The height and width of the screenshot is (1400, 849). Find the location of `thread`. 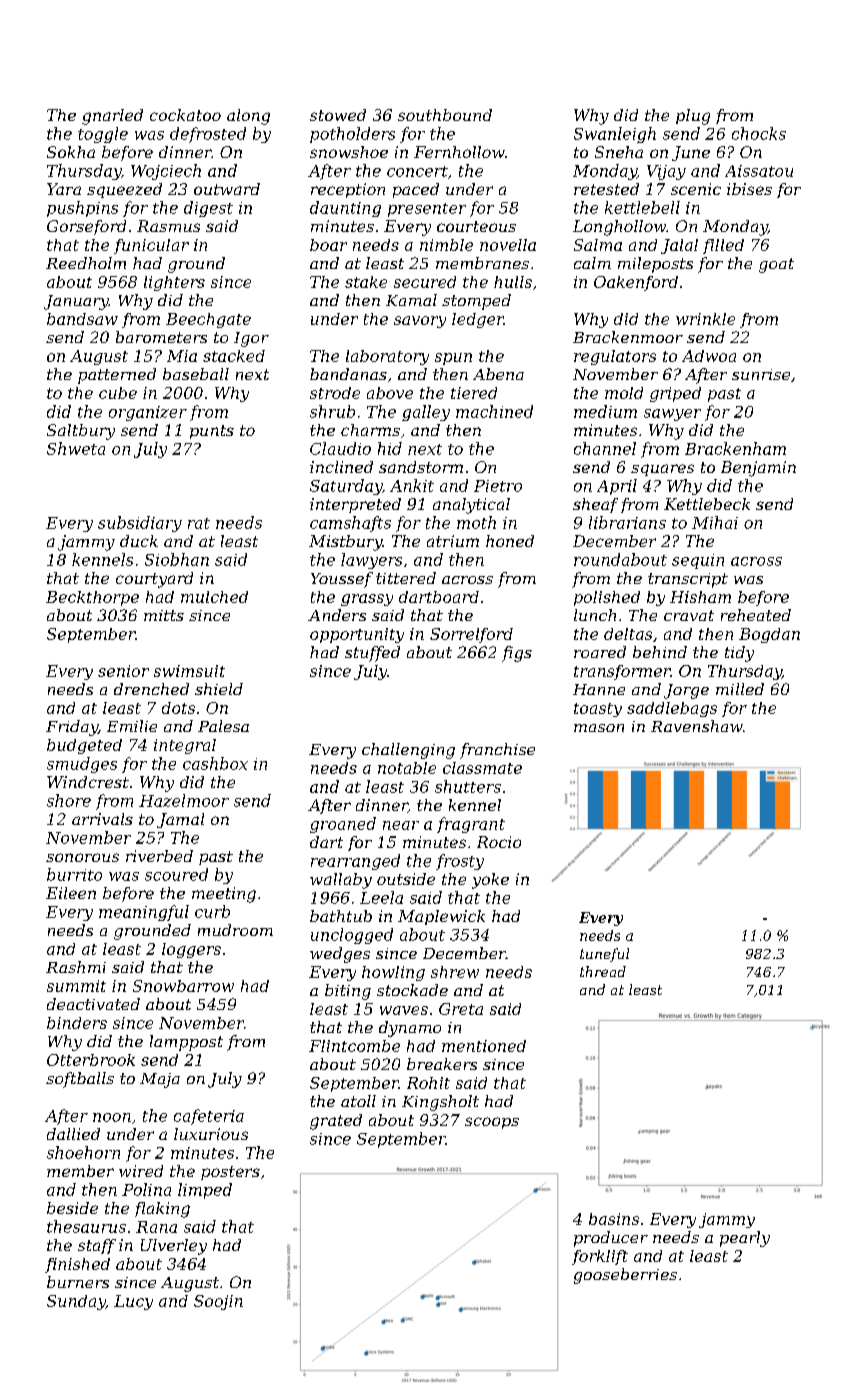

thread is located at coordinates (603, 971).
